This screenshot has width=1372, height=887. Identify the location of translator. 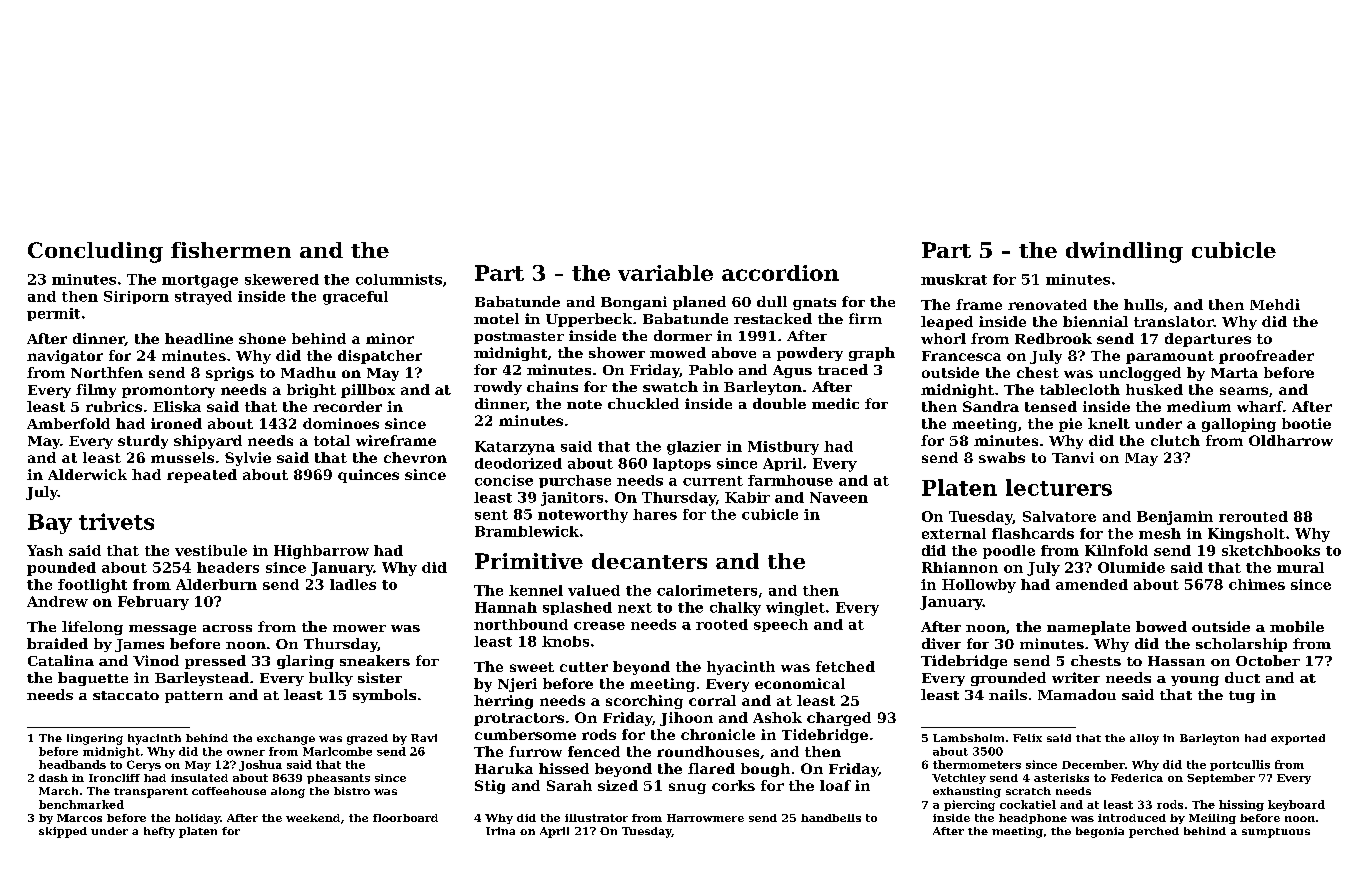
(1173, 321).
